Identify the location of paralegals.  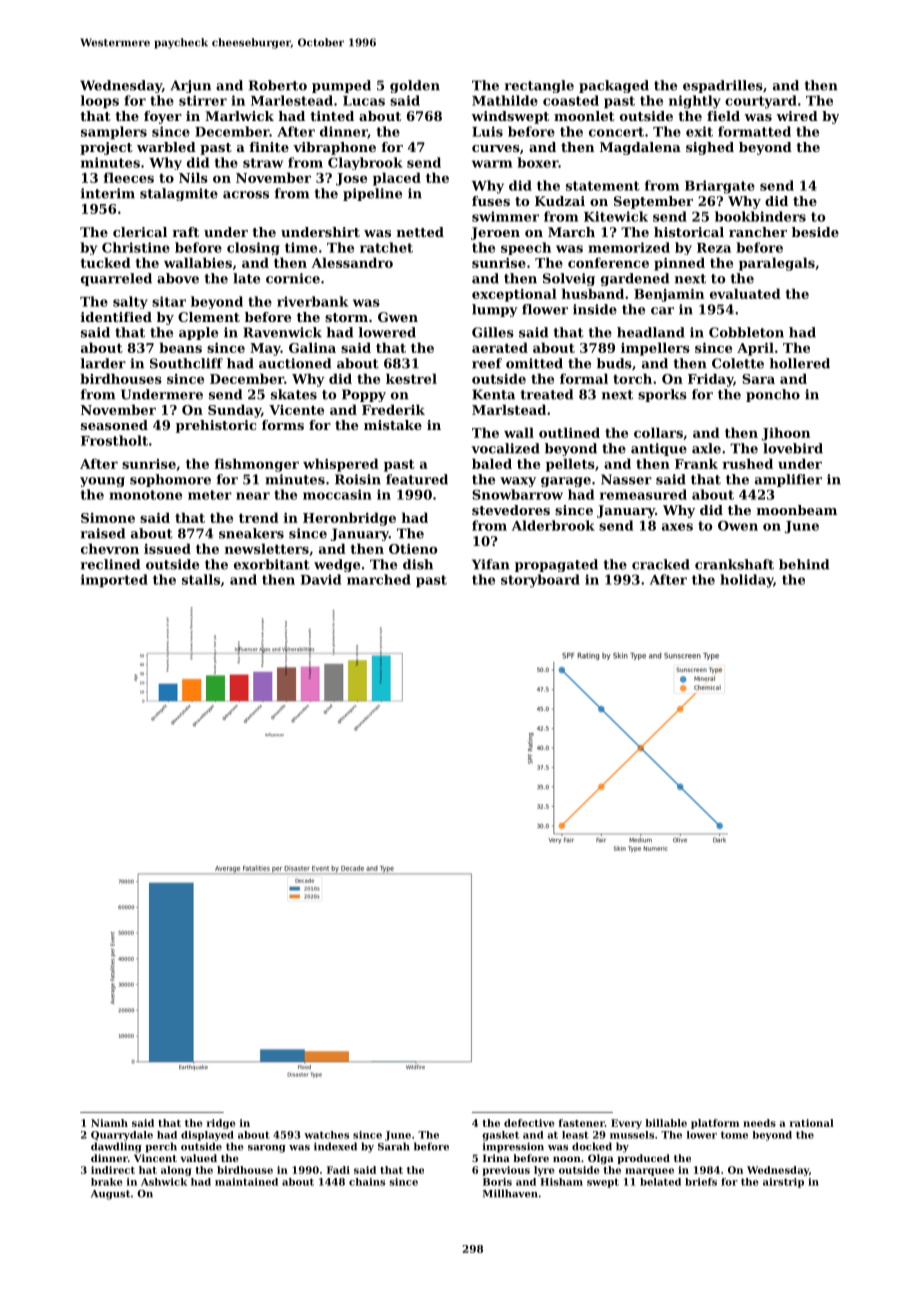
(777, 264).
